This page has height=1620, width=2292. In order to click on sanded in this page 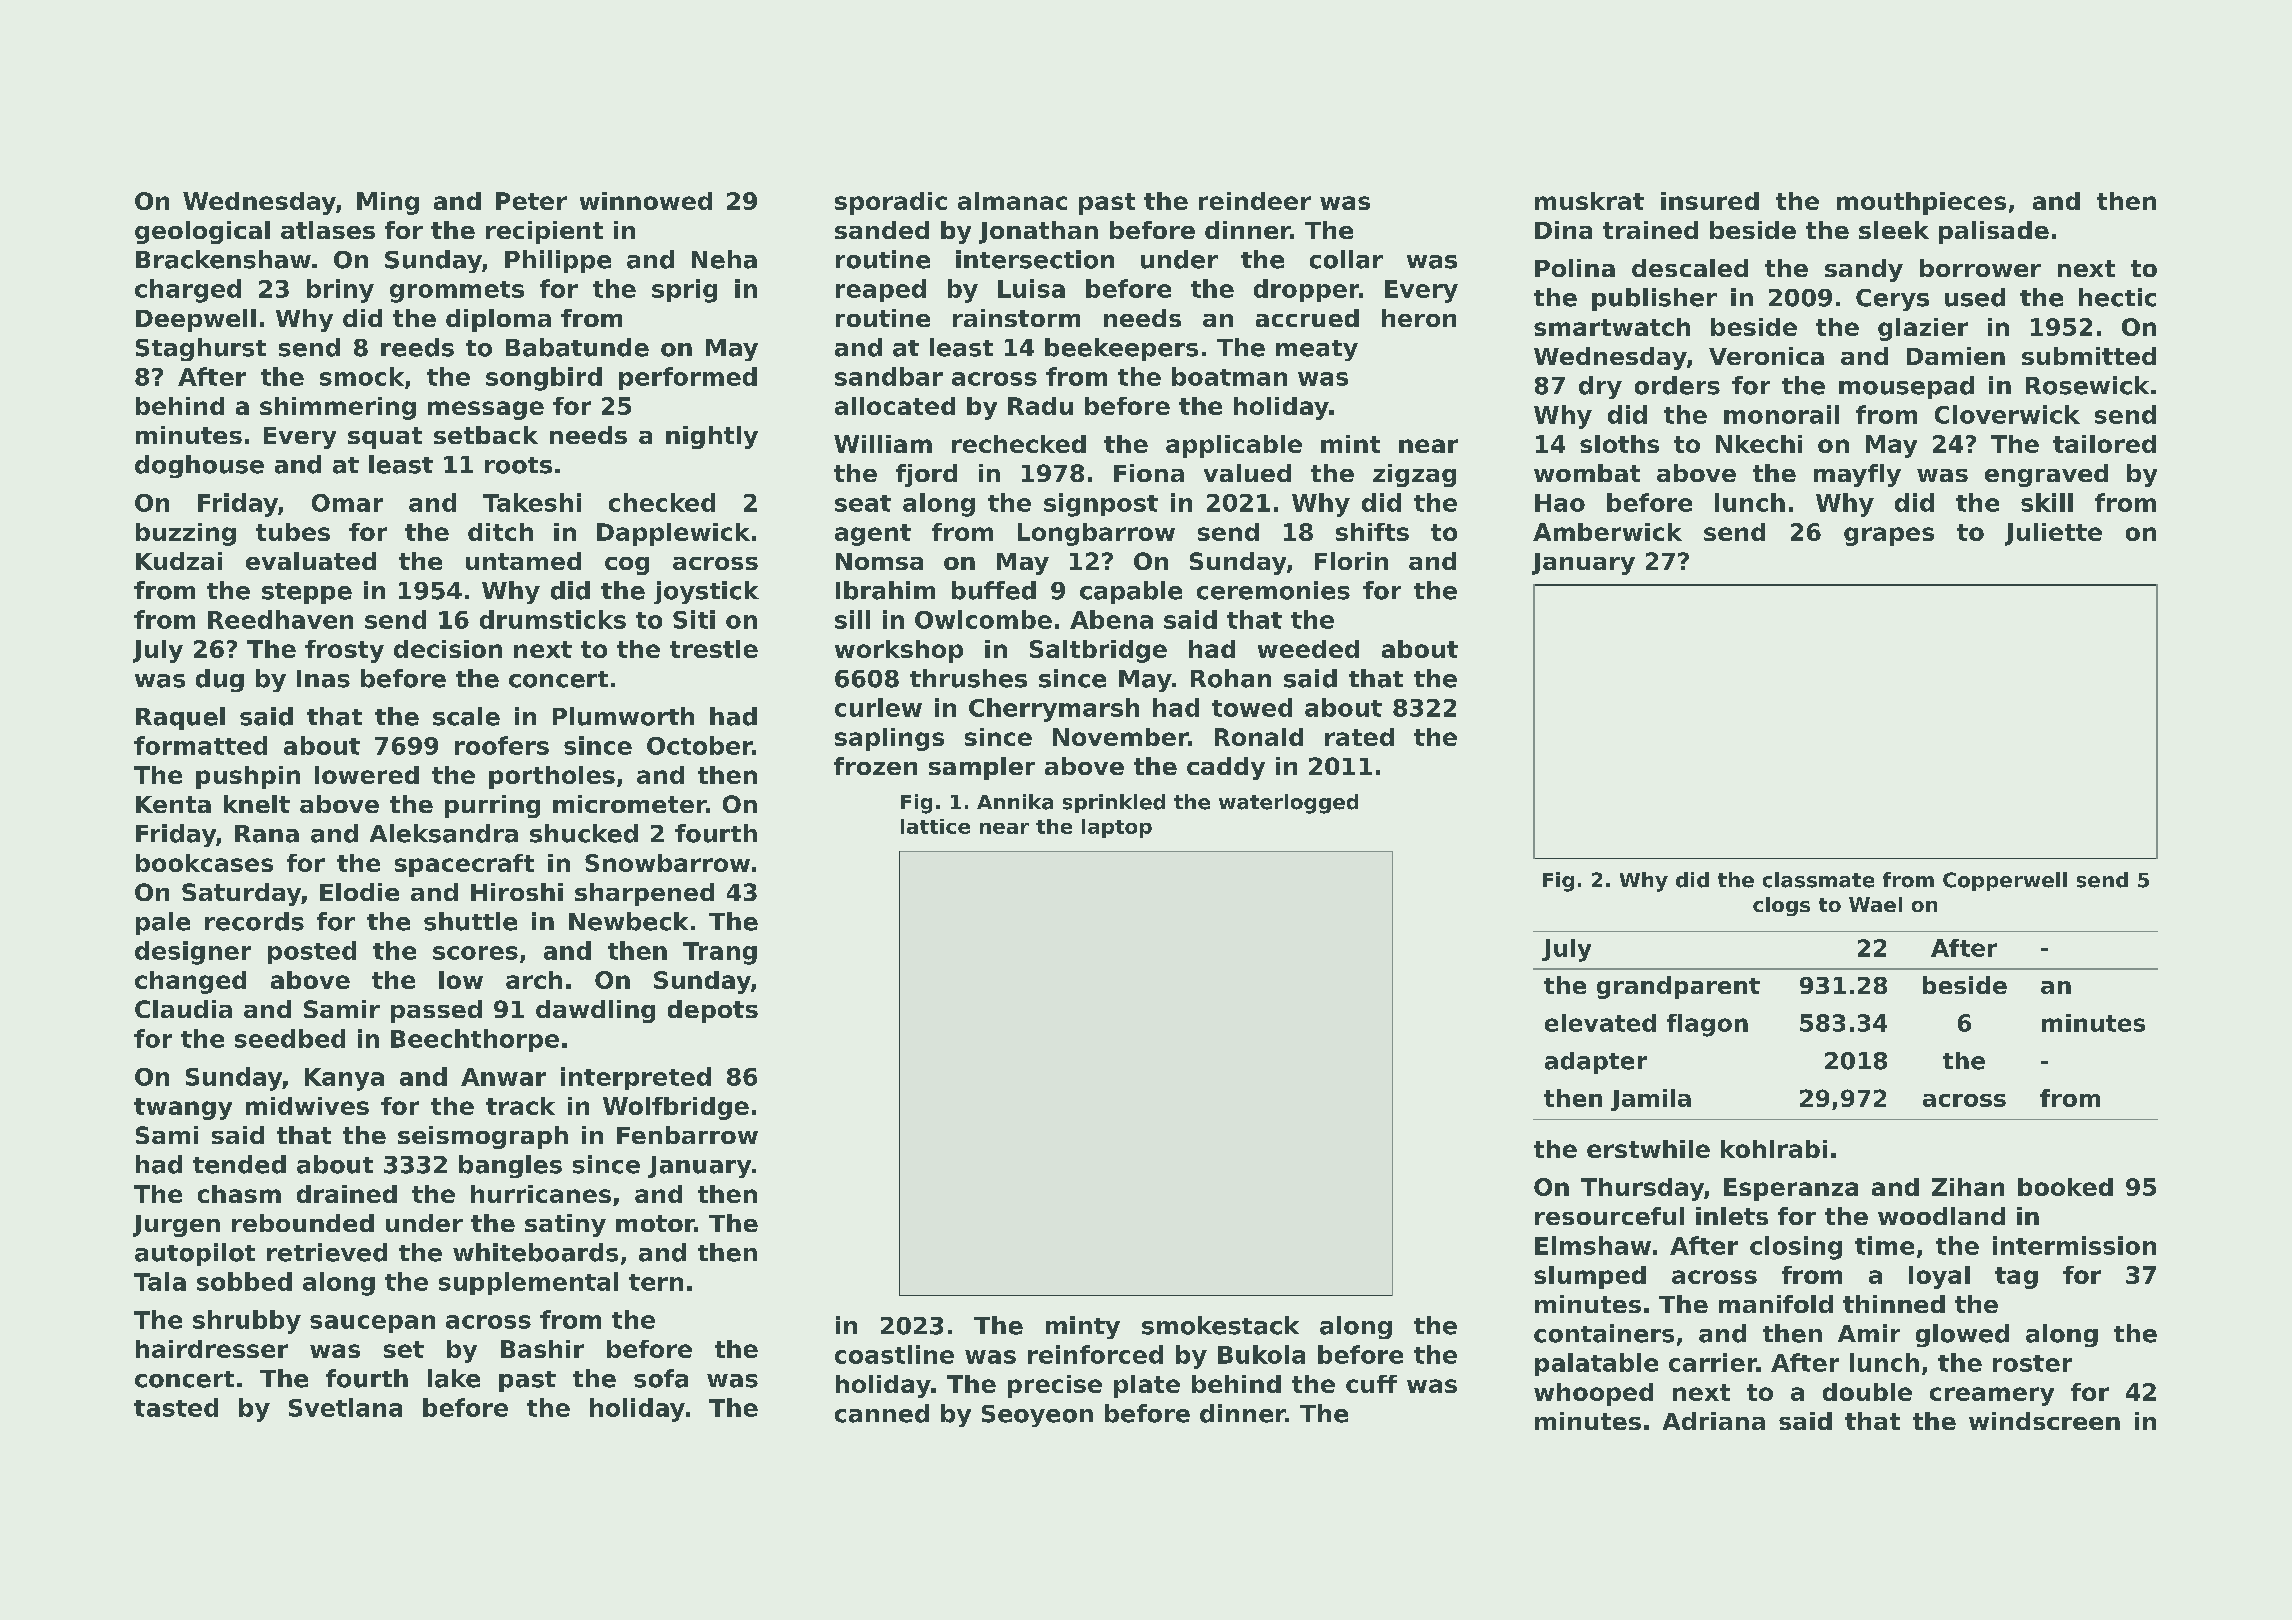, I will do `click(882, 230)`.
